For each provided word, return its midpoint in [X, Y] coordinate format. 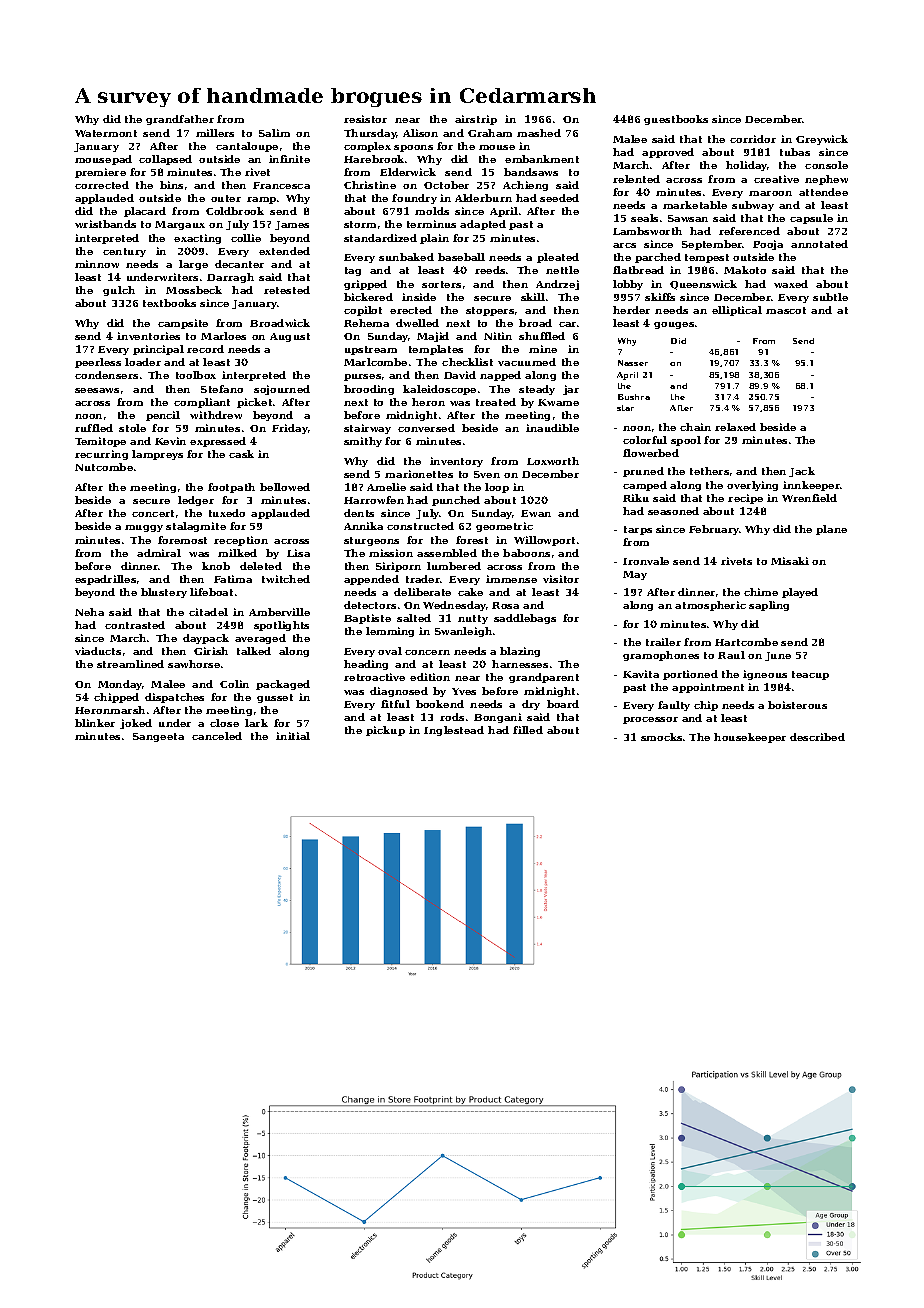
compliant [202, 403]
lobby [628, 285]
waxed [791, 284]
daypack [206, 639]
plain [434, 239]
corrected [102, 185]
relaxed [735, 427]
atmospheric [710, 606]
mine [543, 349]
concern [427, 652]
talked [254, 651]
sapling [769, 606]
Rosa [505, 605]
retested [287, 290]
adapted [483, 225]
